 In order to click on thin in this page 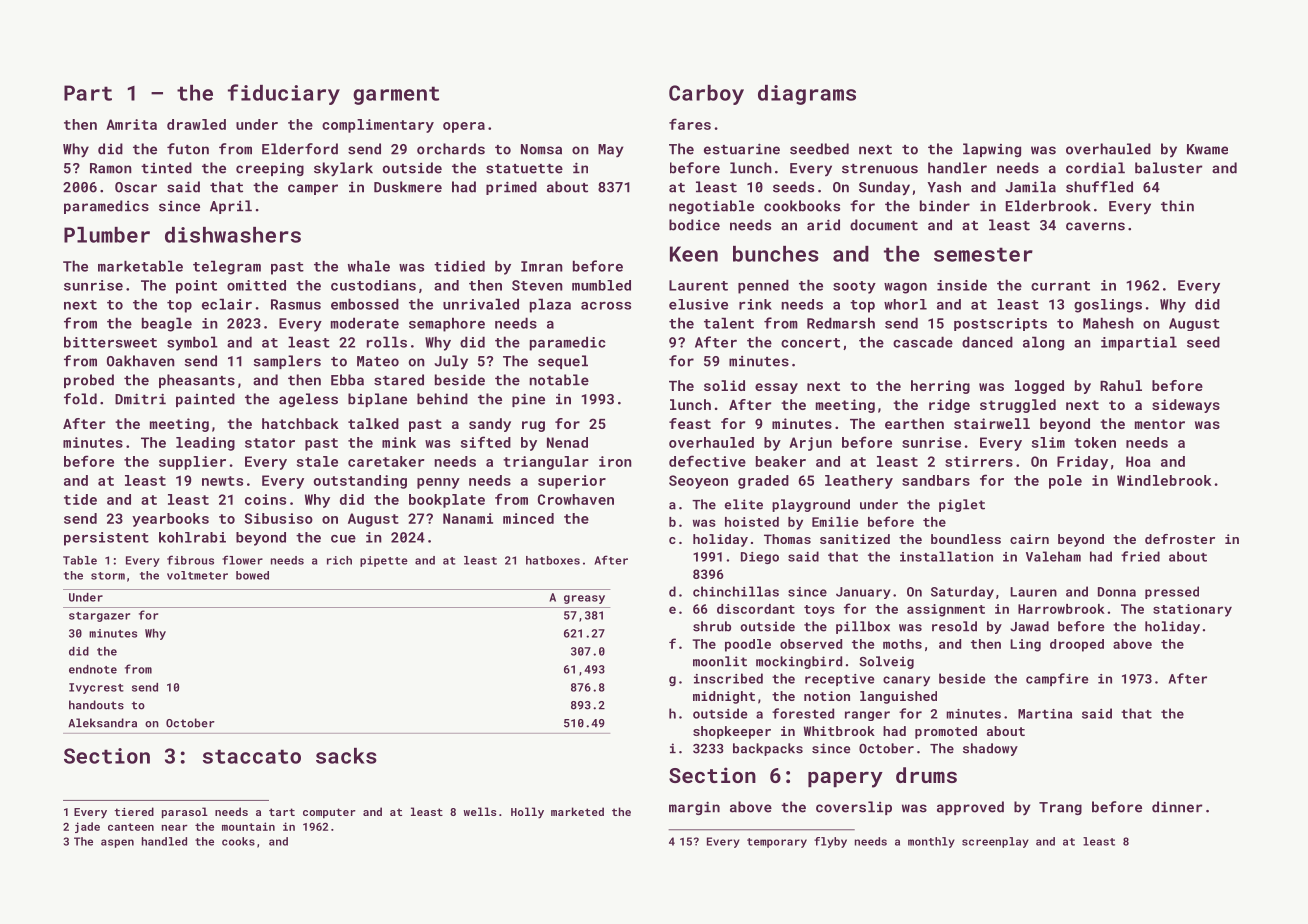, I will do `click(1177, 206)`.
